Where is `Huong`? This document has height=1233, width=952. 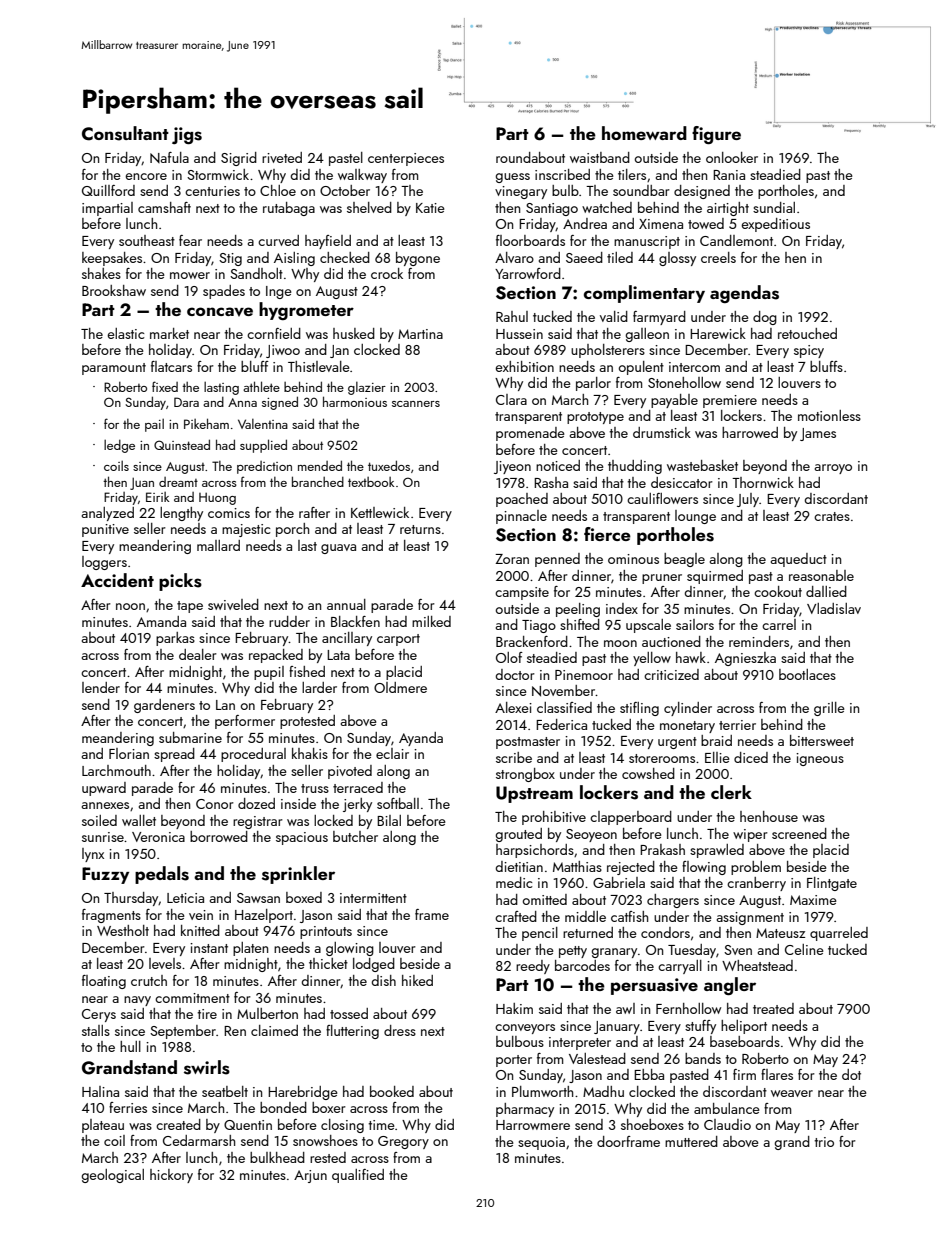
Huong is located at coordinates (217, 499).
